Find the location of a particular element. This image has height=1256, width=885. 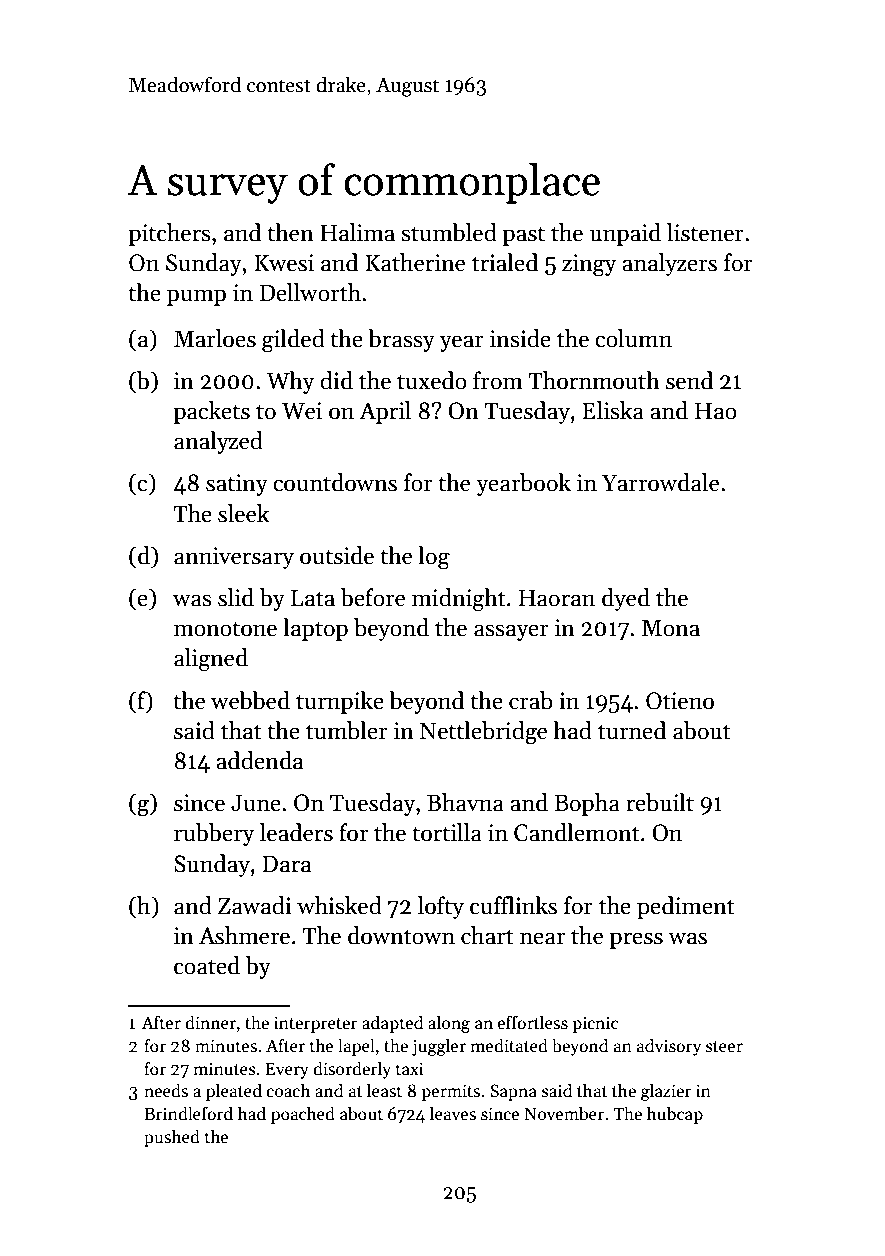

did is located at coordinates (336, 380).
